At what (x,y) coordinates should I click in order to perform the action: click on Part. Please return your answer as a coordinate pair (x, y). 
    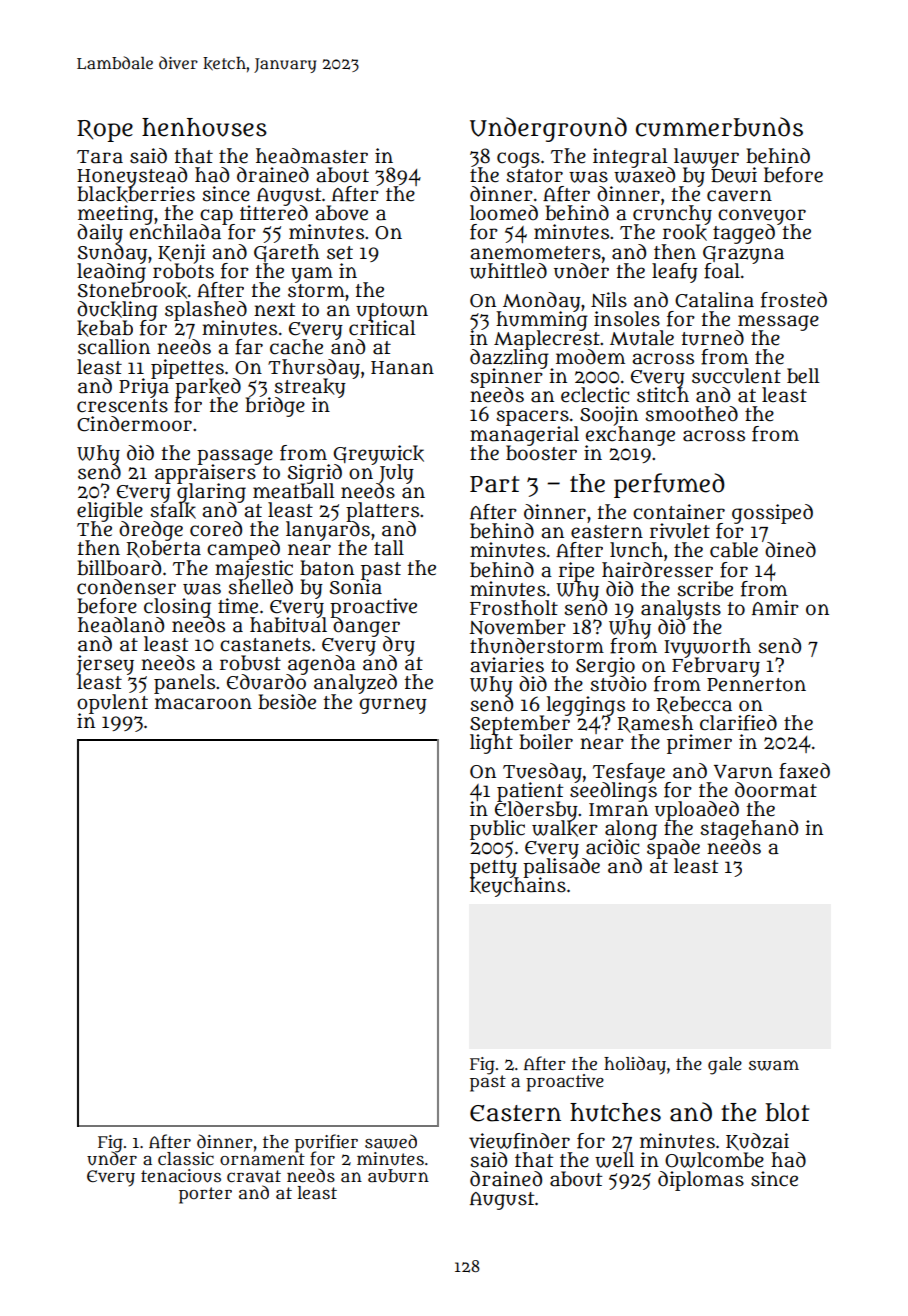
    Looking at the image, I should click on (494, 484).
